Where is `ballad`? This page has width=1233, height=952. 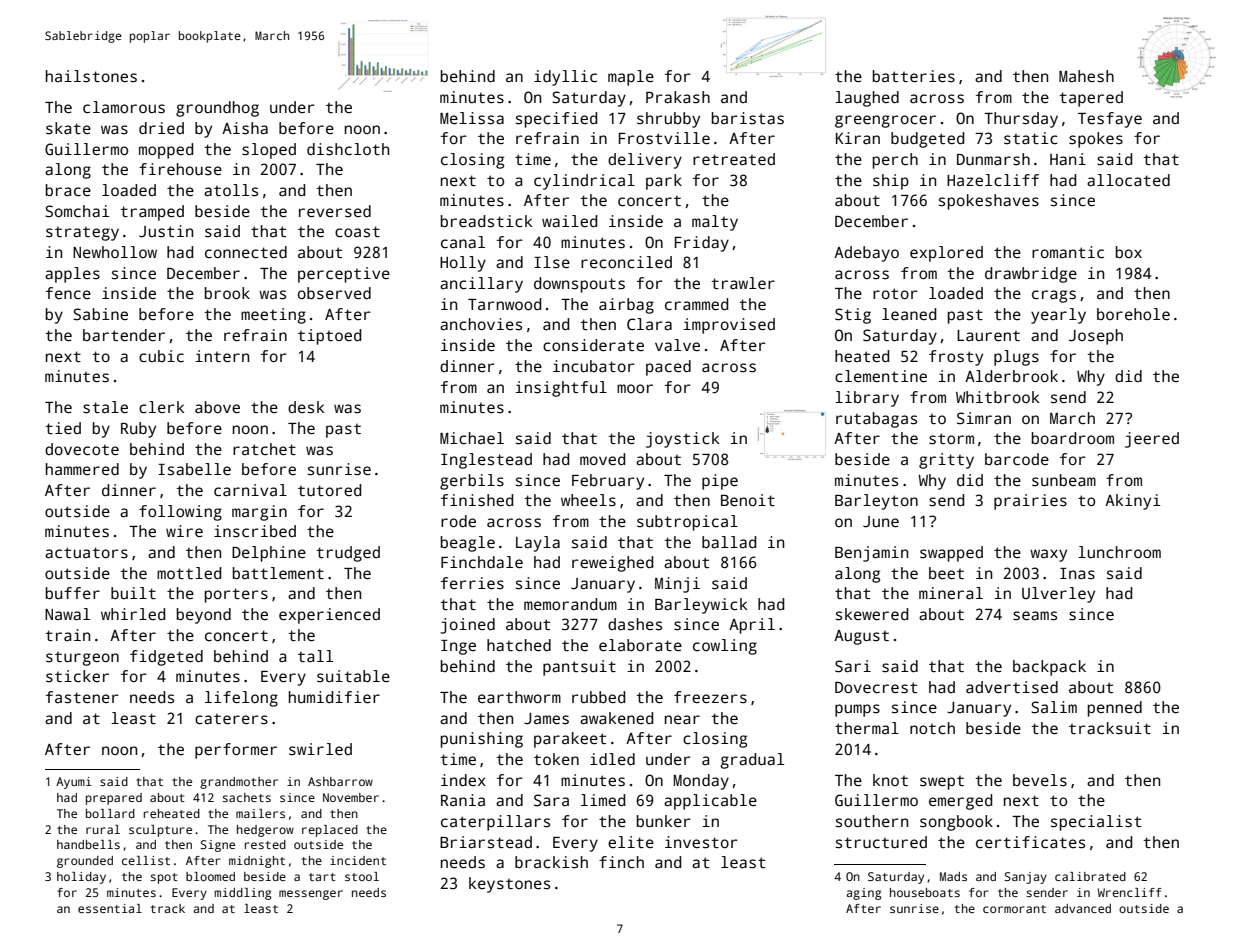 ballad is located at coordinates (729, 542).
